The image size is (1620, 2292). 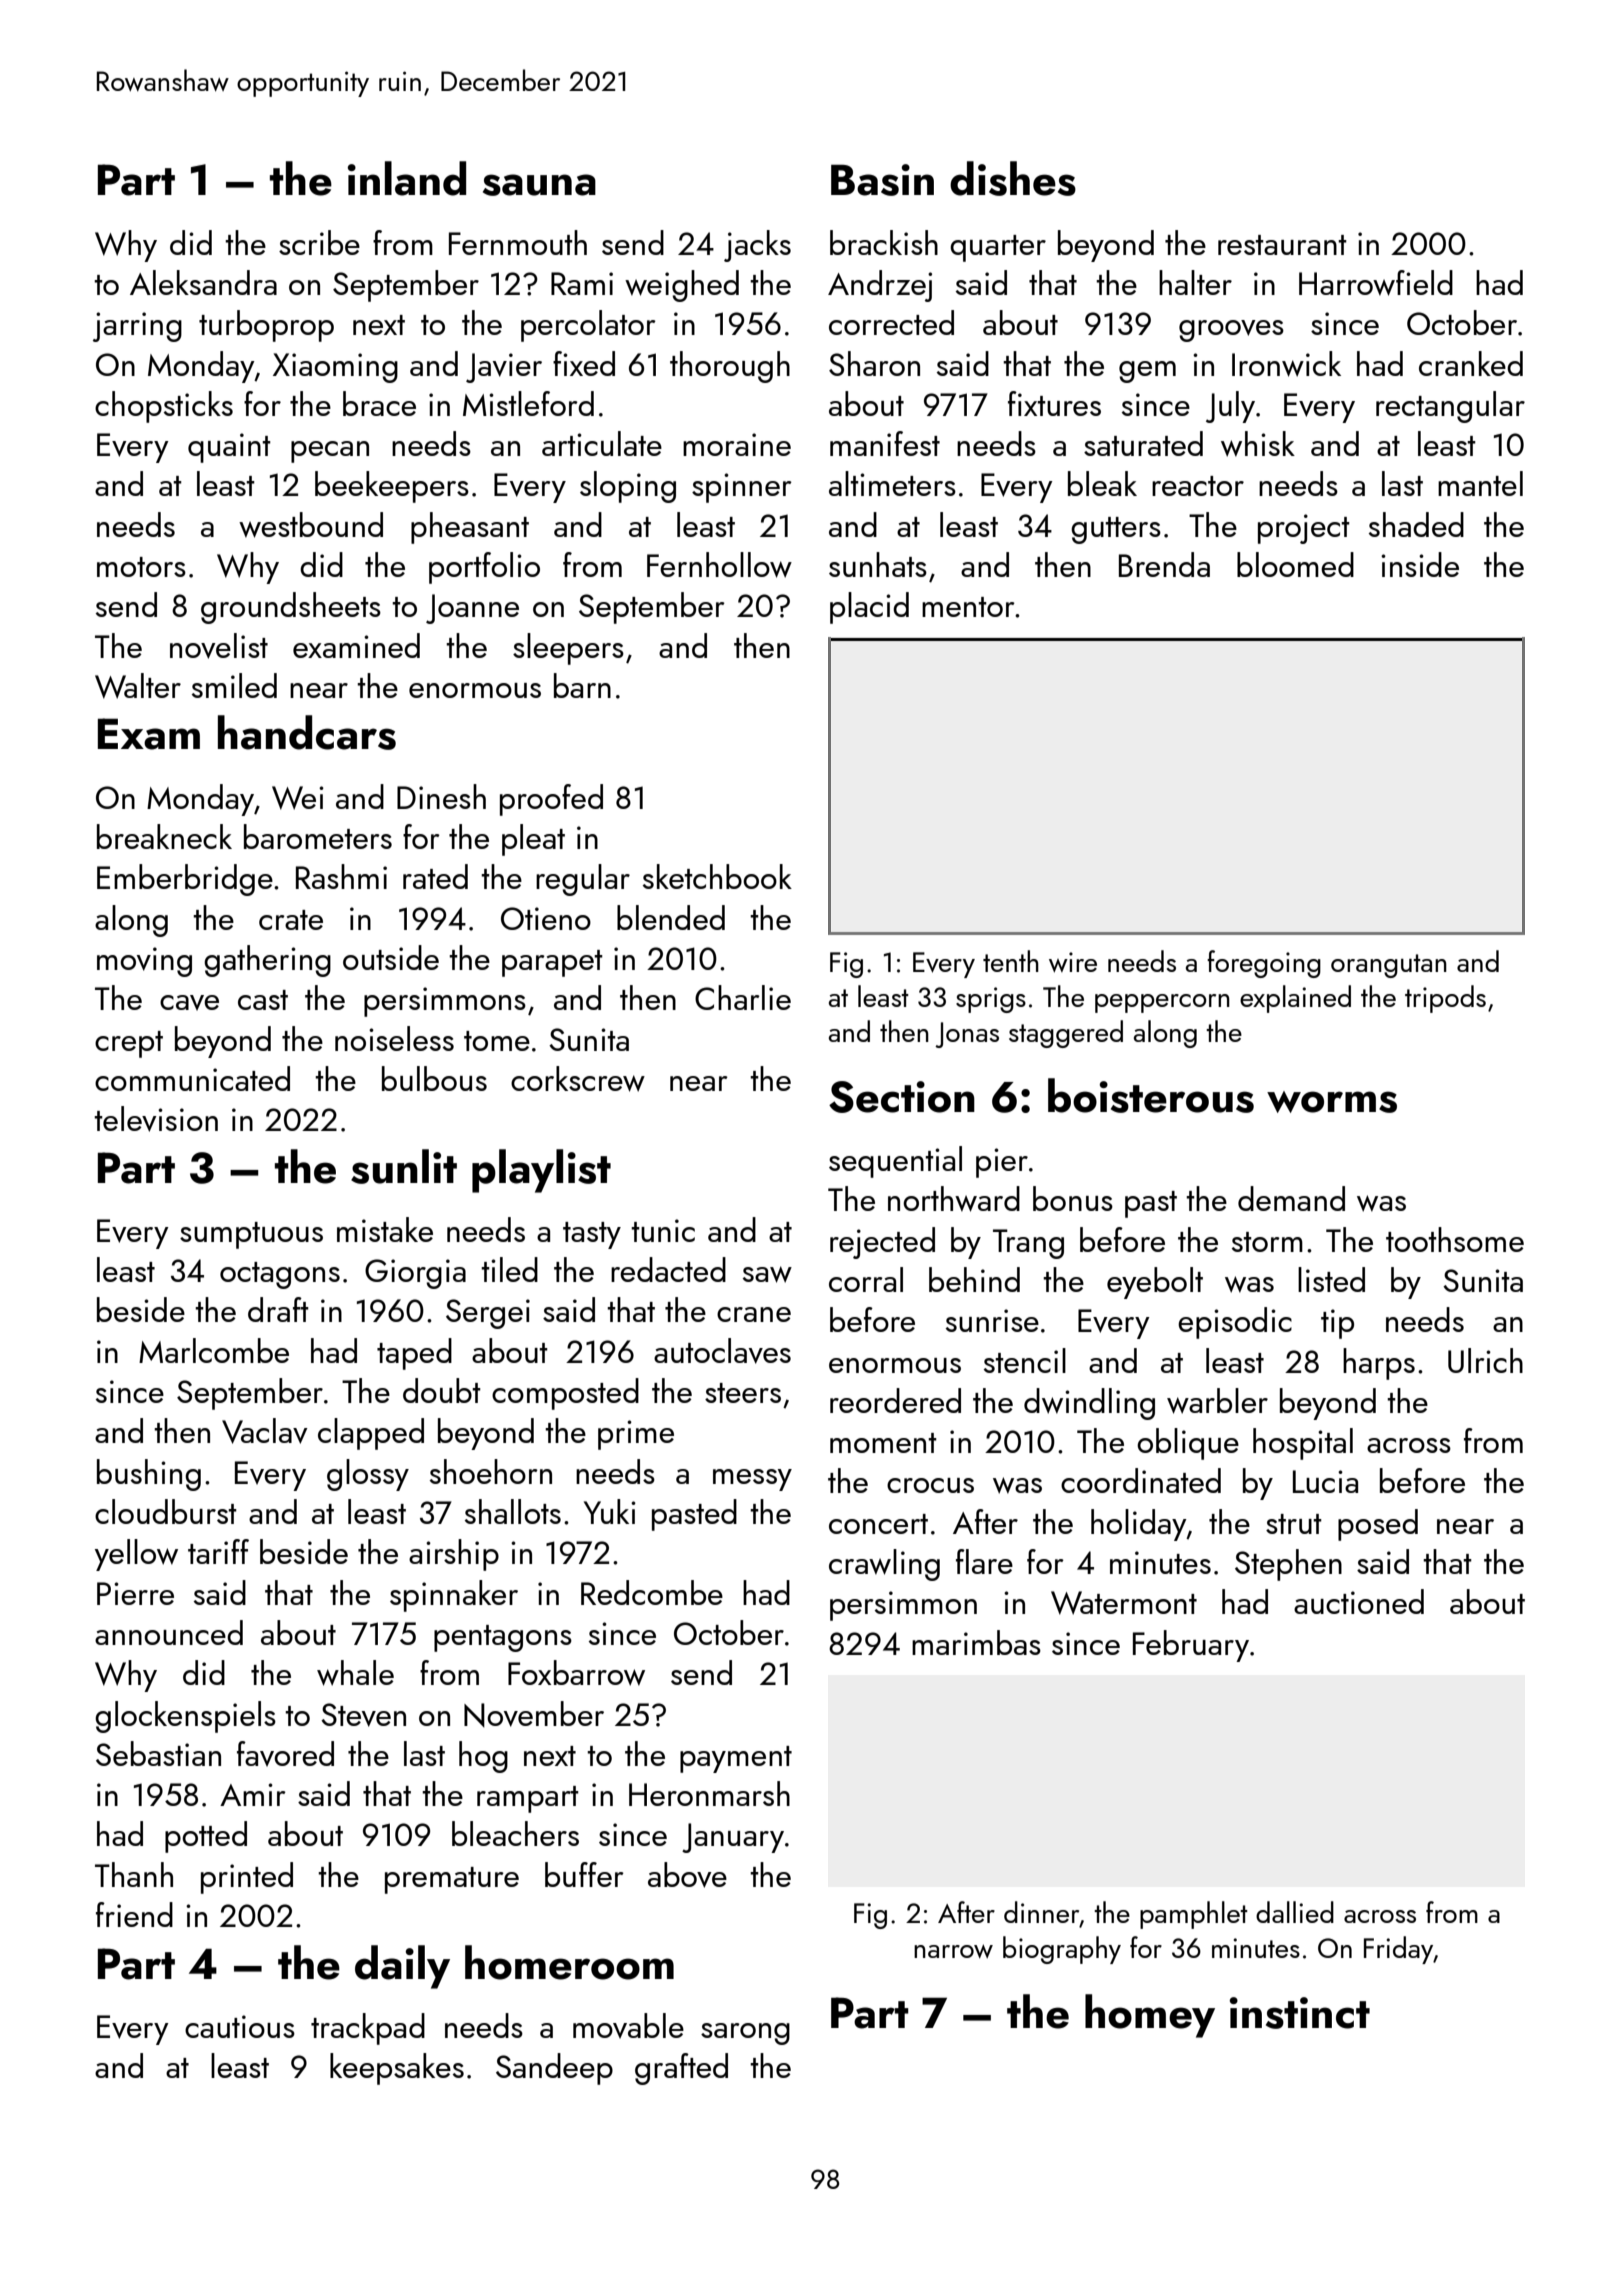 I want to click on grafted, so click(x=681, y=2069).
